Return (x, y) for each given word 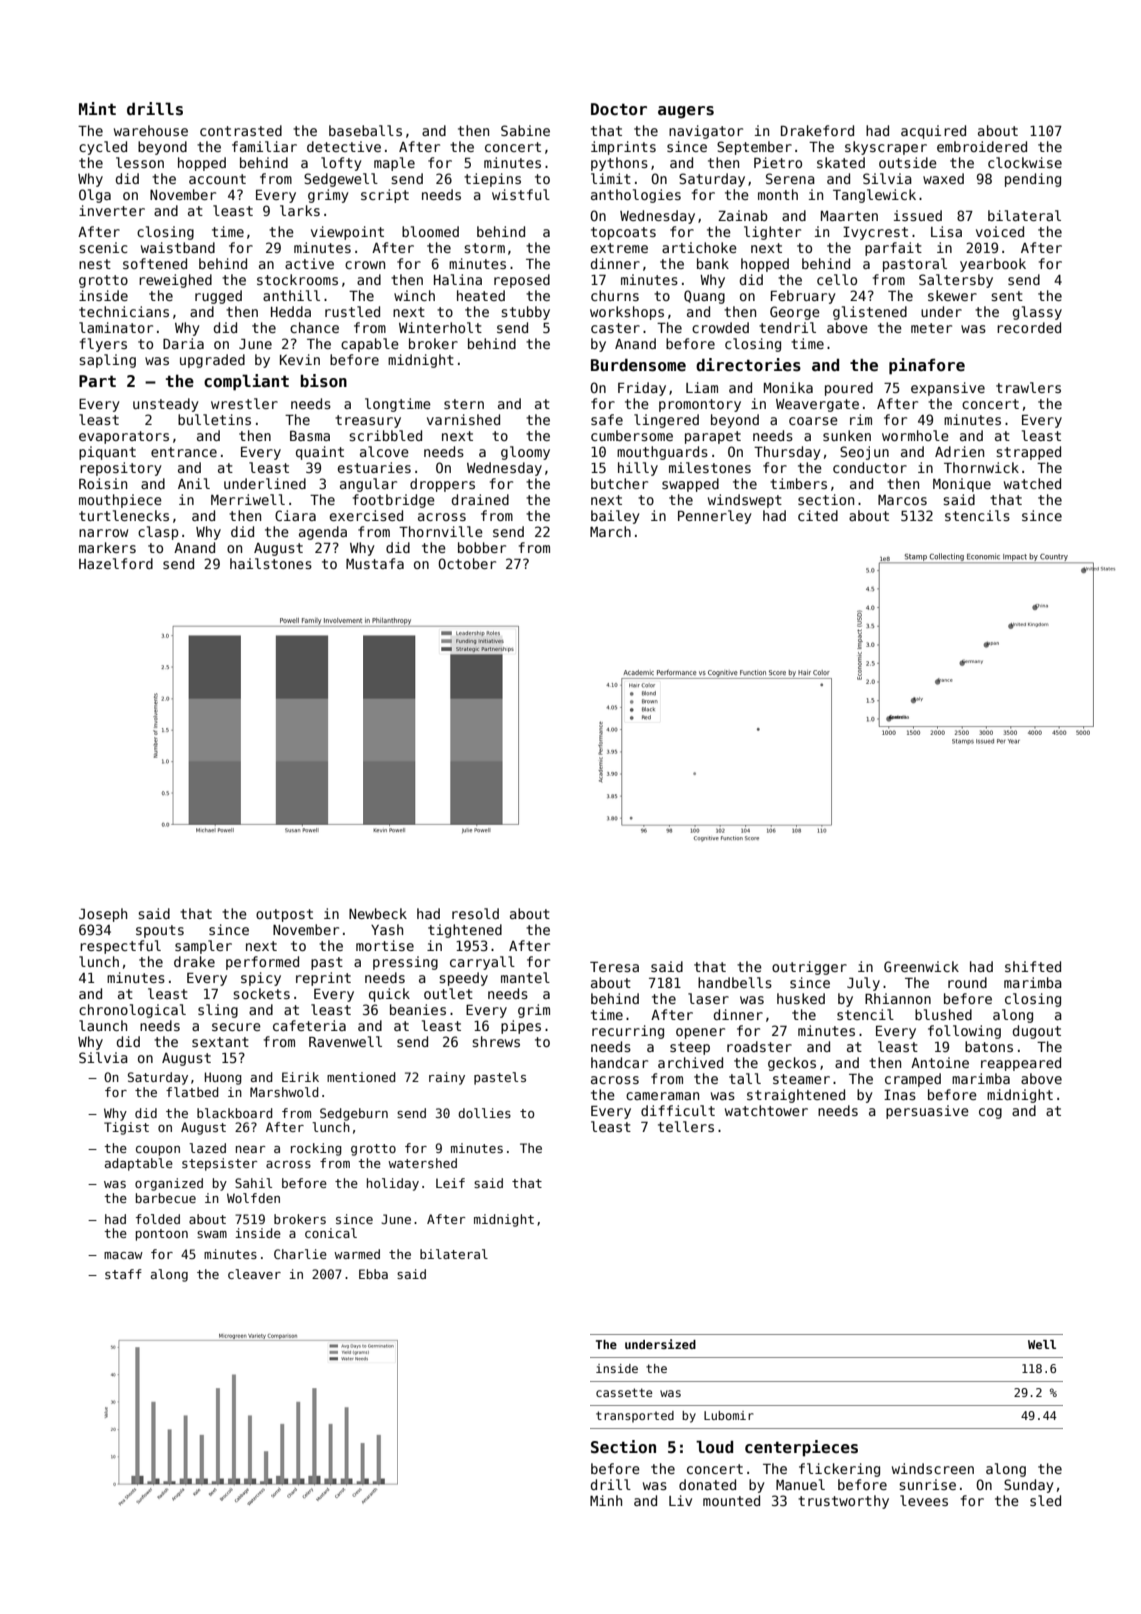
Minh (606, 1500)
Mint (97, 108)
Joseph (103, 915)
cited (818, 515)
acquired (933, 132)
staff (123, 1274)
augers (686, 112)
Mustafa (375, 563)
